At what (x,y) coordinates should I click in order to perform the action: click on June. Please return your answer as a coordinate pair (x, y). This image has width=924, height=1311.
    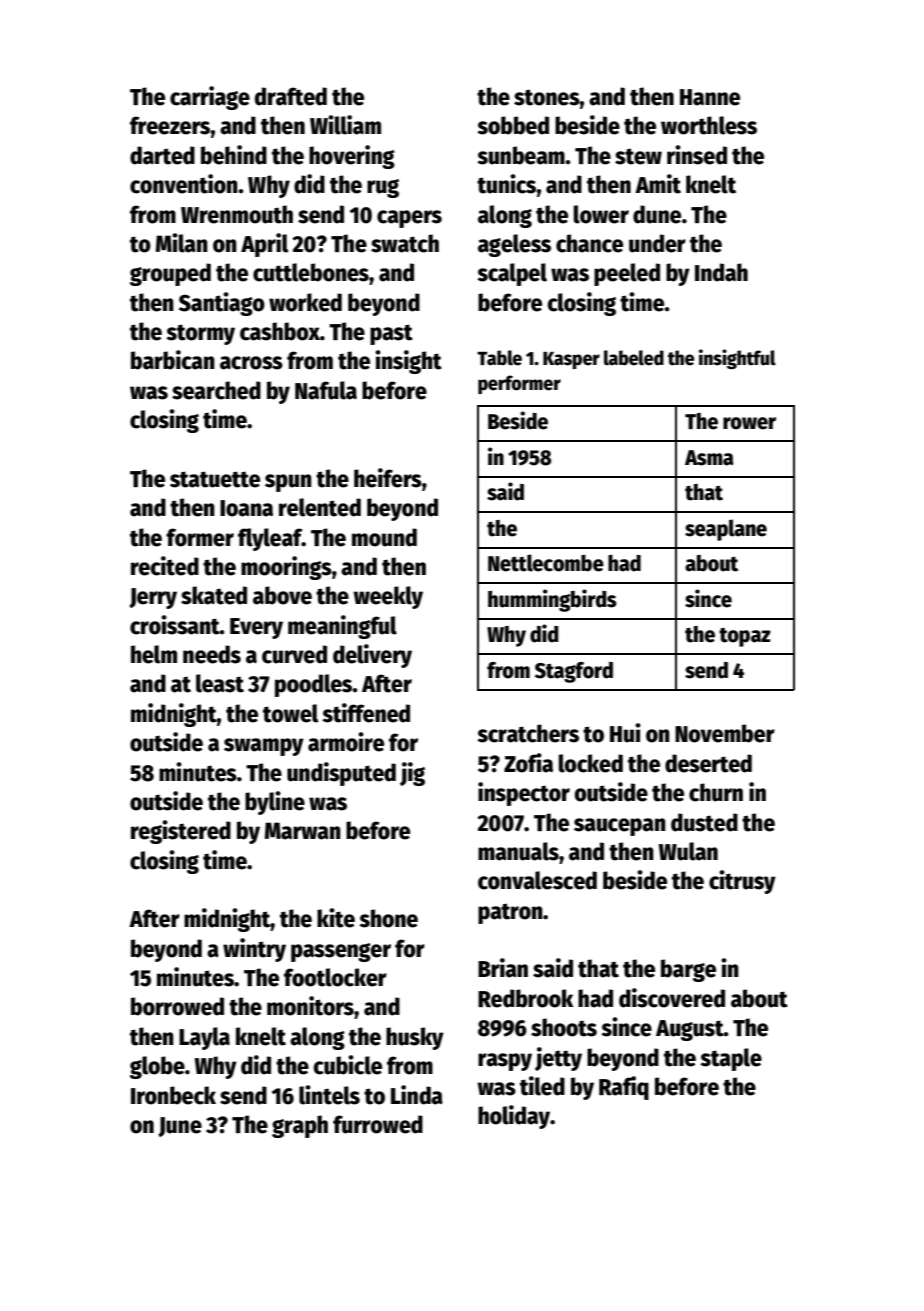
    Looking at the image, I should click on (180, 1127).
